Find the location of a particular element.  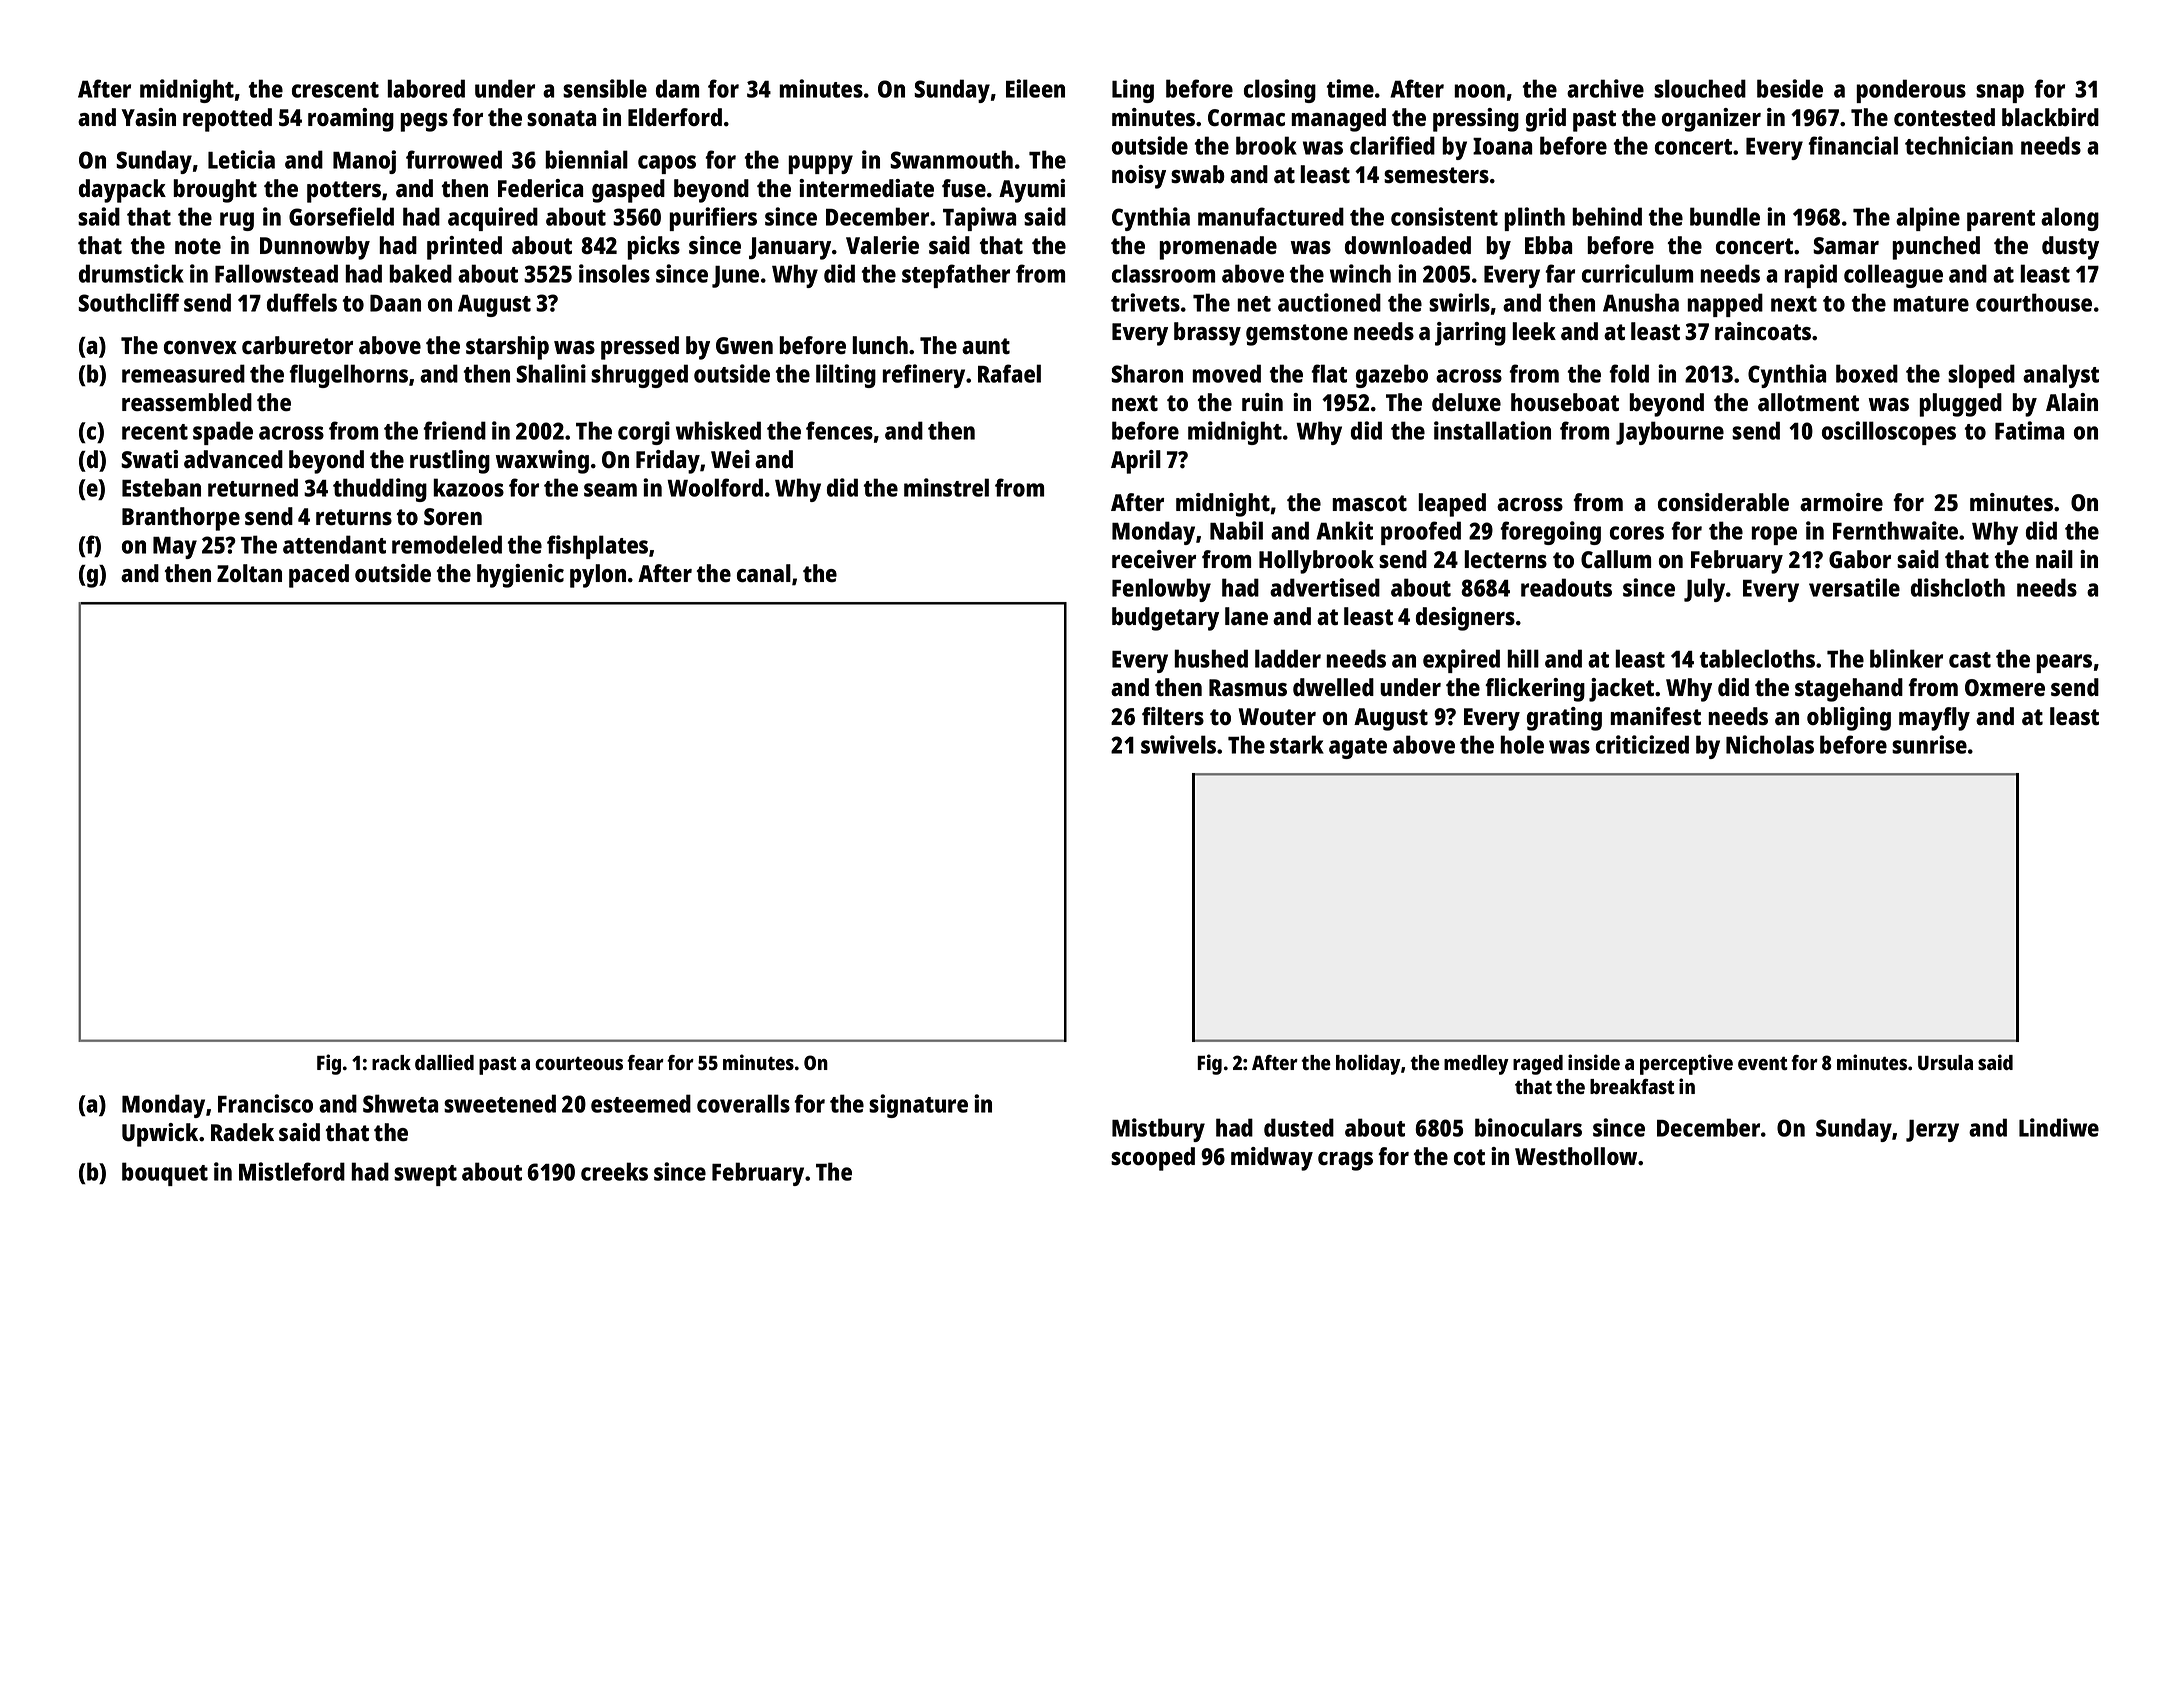

Eileen is located at coordinates (1035, 88).
